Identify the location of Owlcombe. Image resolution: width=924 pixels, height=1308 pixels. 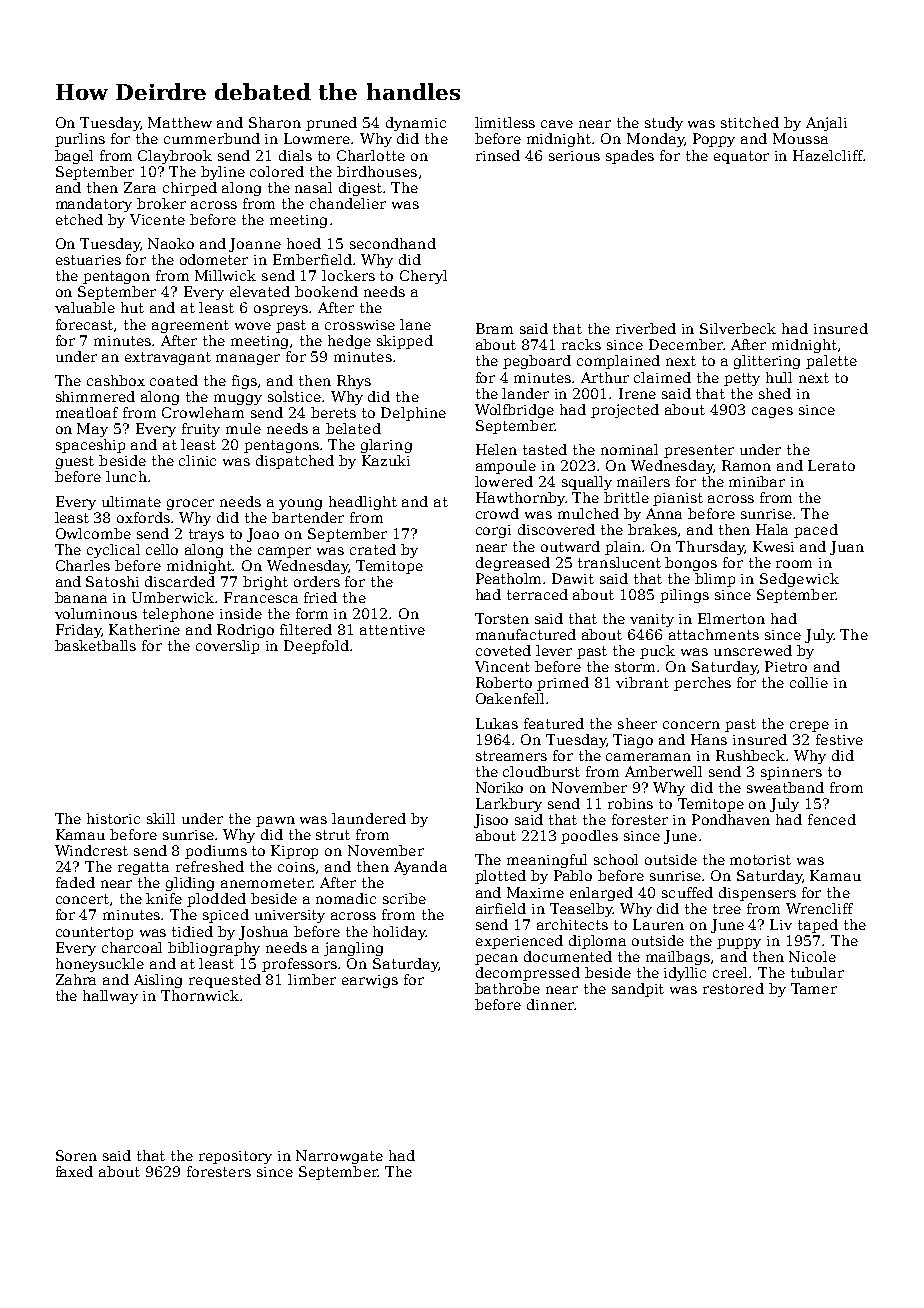
(93, 533).
